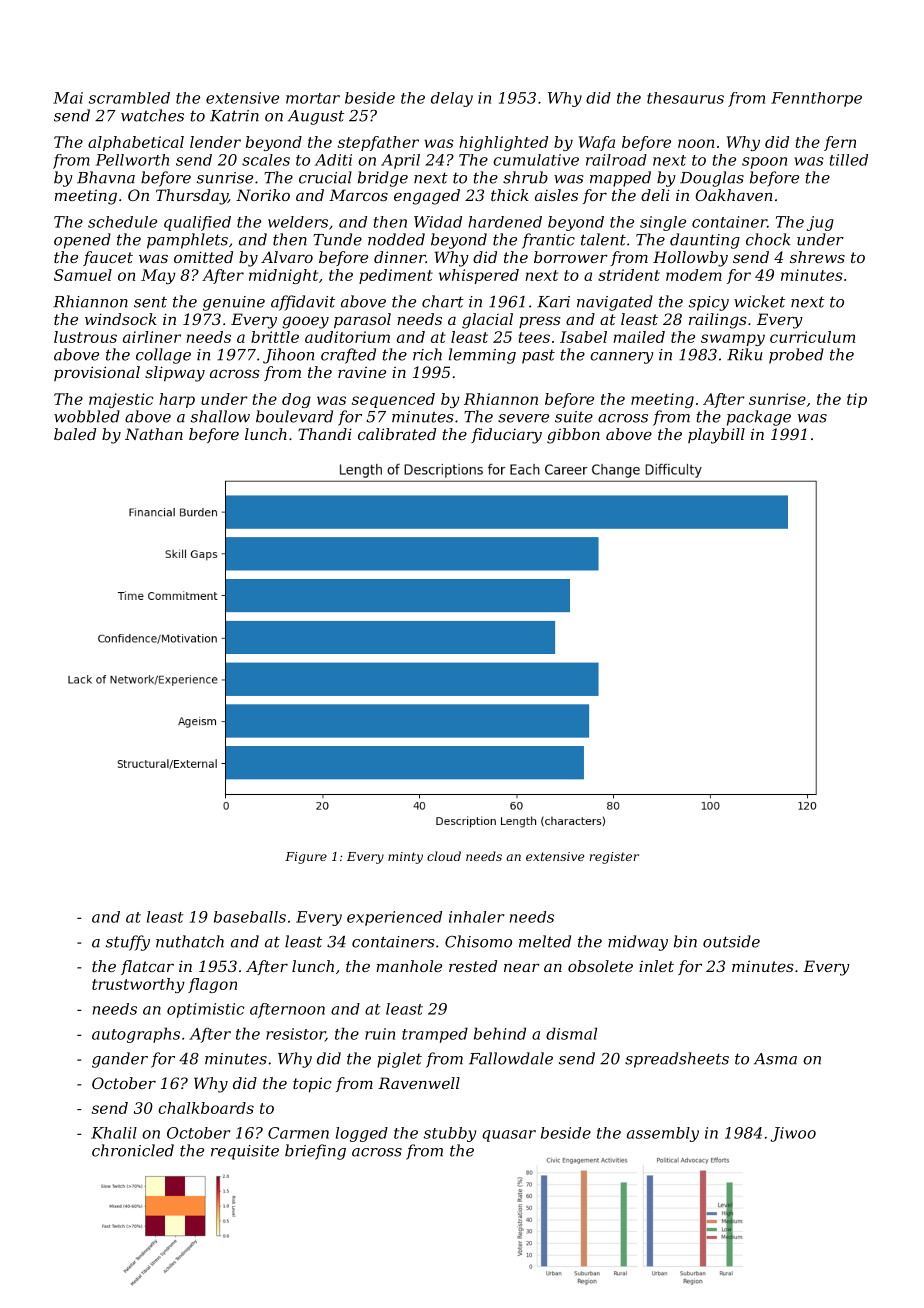  I want to click on Jihoon, so click(288, 356).
